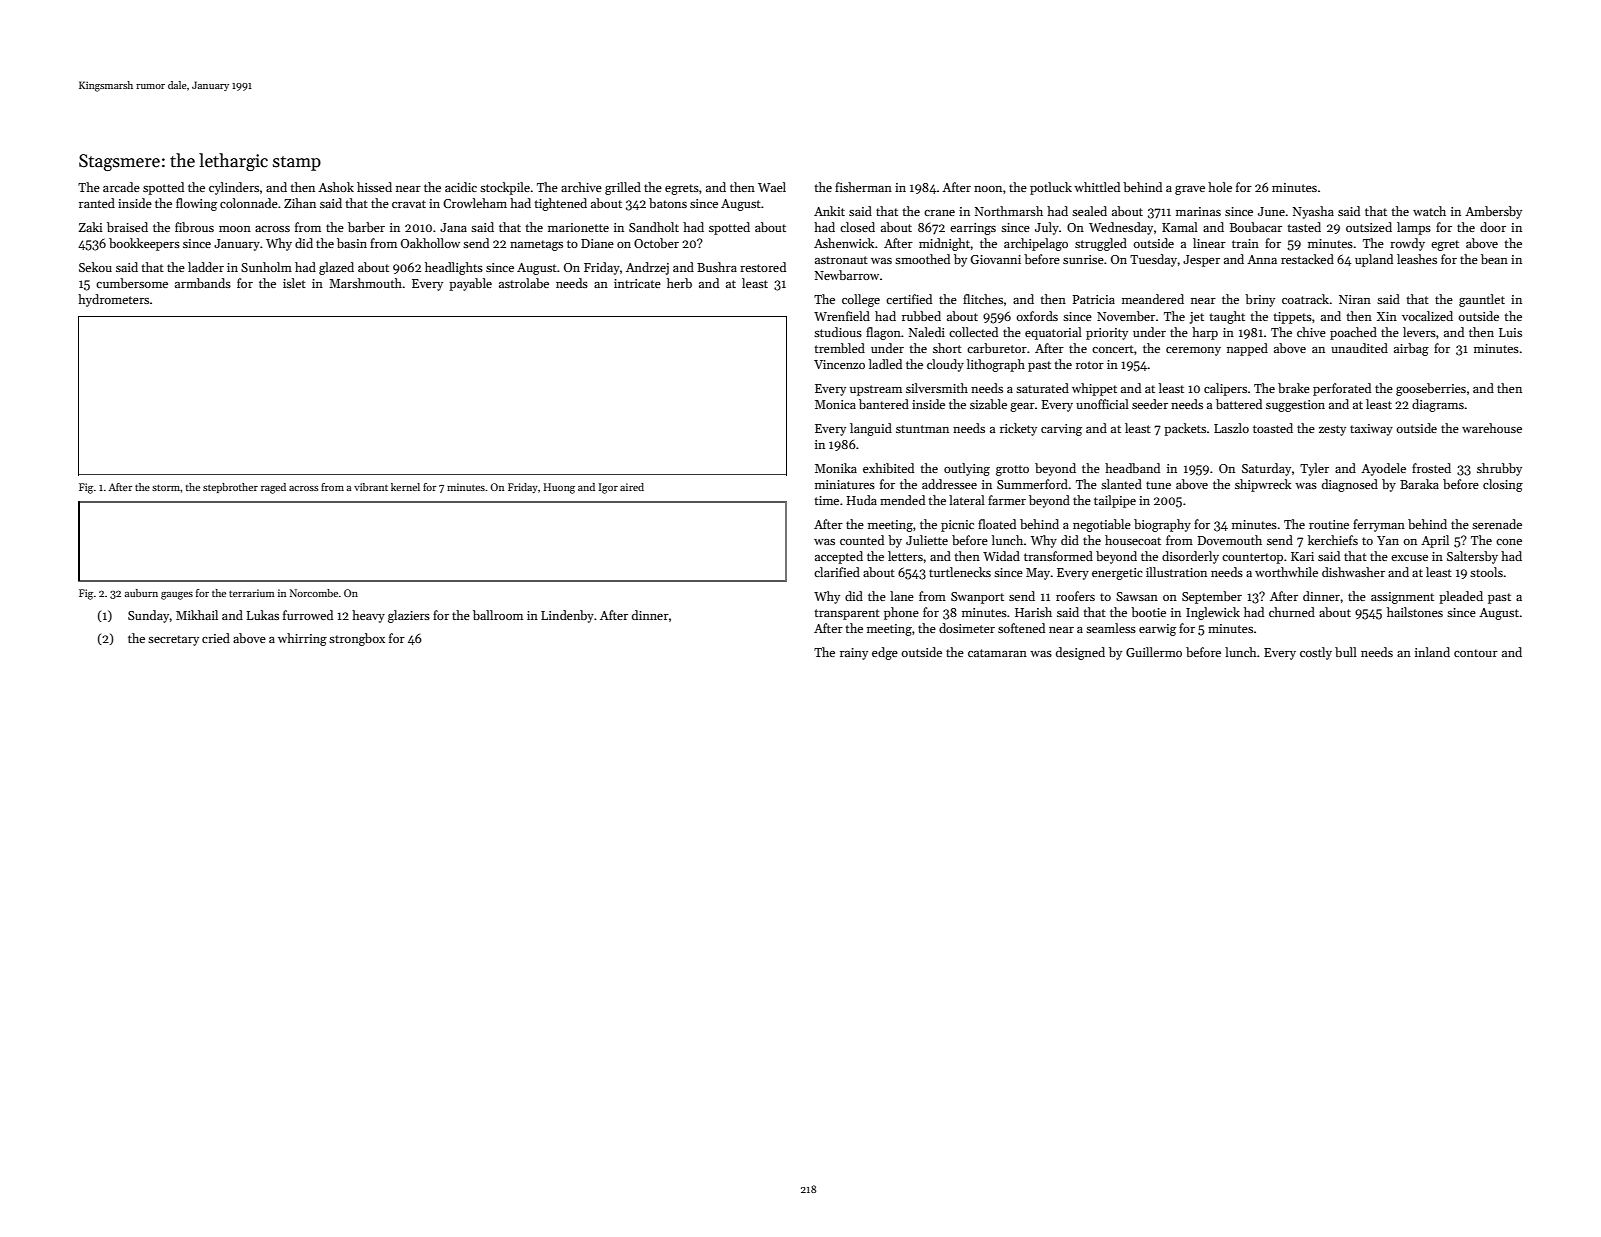 The width and height of the screenshot is (1601, 1237). What do you see at coordinates (173, 640) in the screenshot?
I see `secretary` at bounding box center [173, 640].
